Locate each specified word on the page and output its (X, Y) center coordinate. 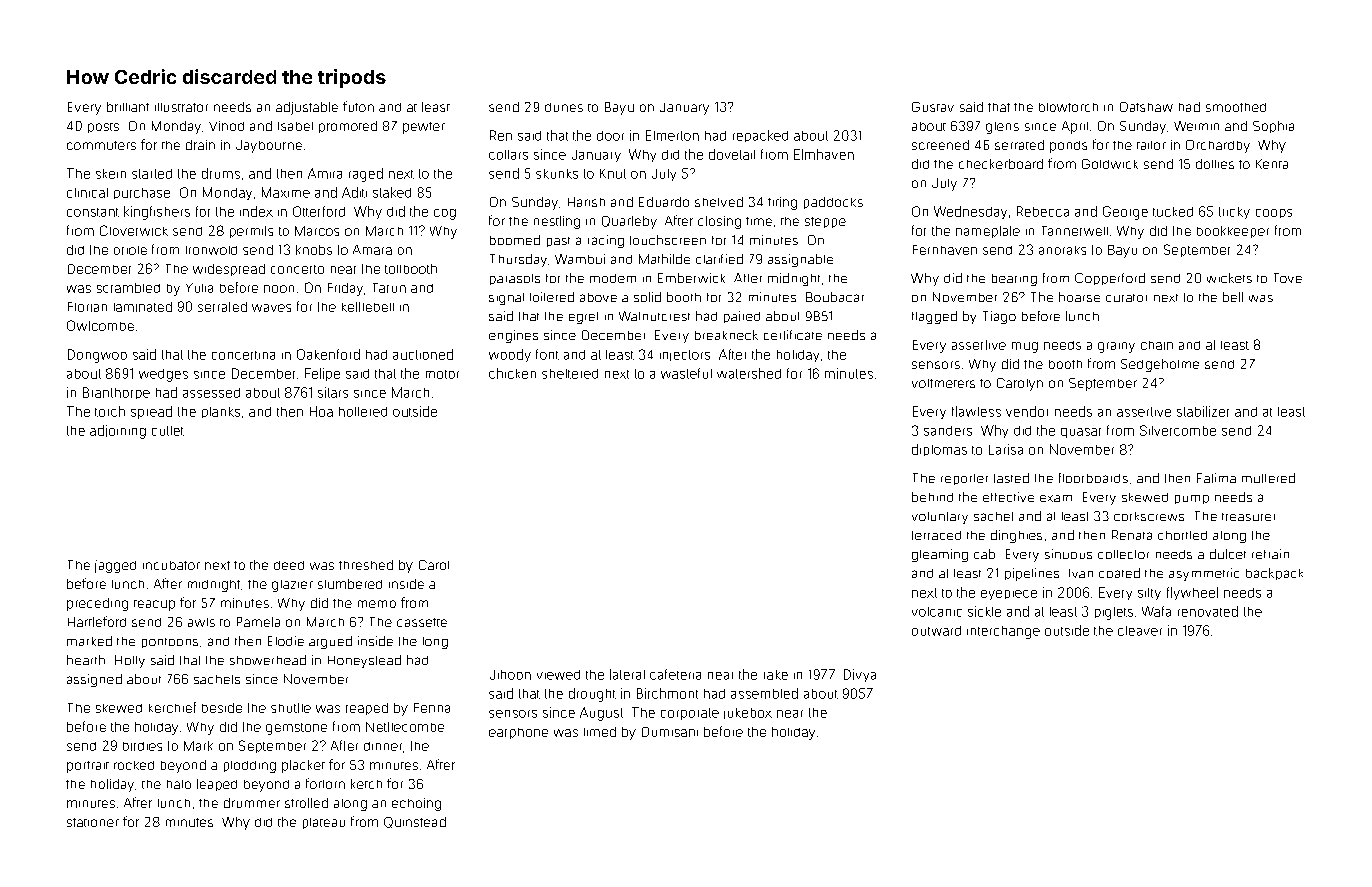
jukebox (748, 713)
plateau (324, 823)
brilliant (128, 107)
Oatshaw (1146, 107)
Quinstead (415, 822)
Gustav (933, 107)
